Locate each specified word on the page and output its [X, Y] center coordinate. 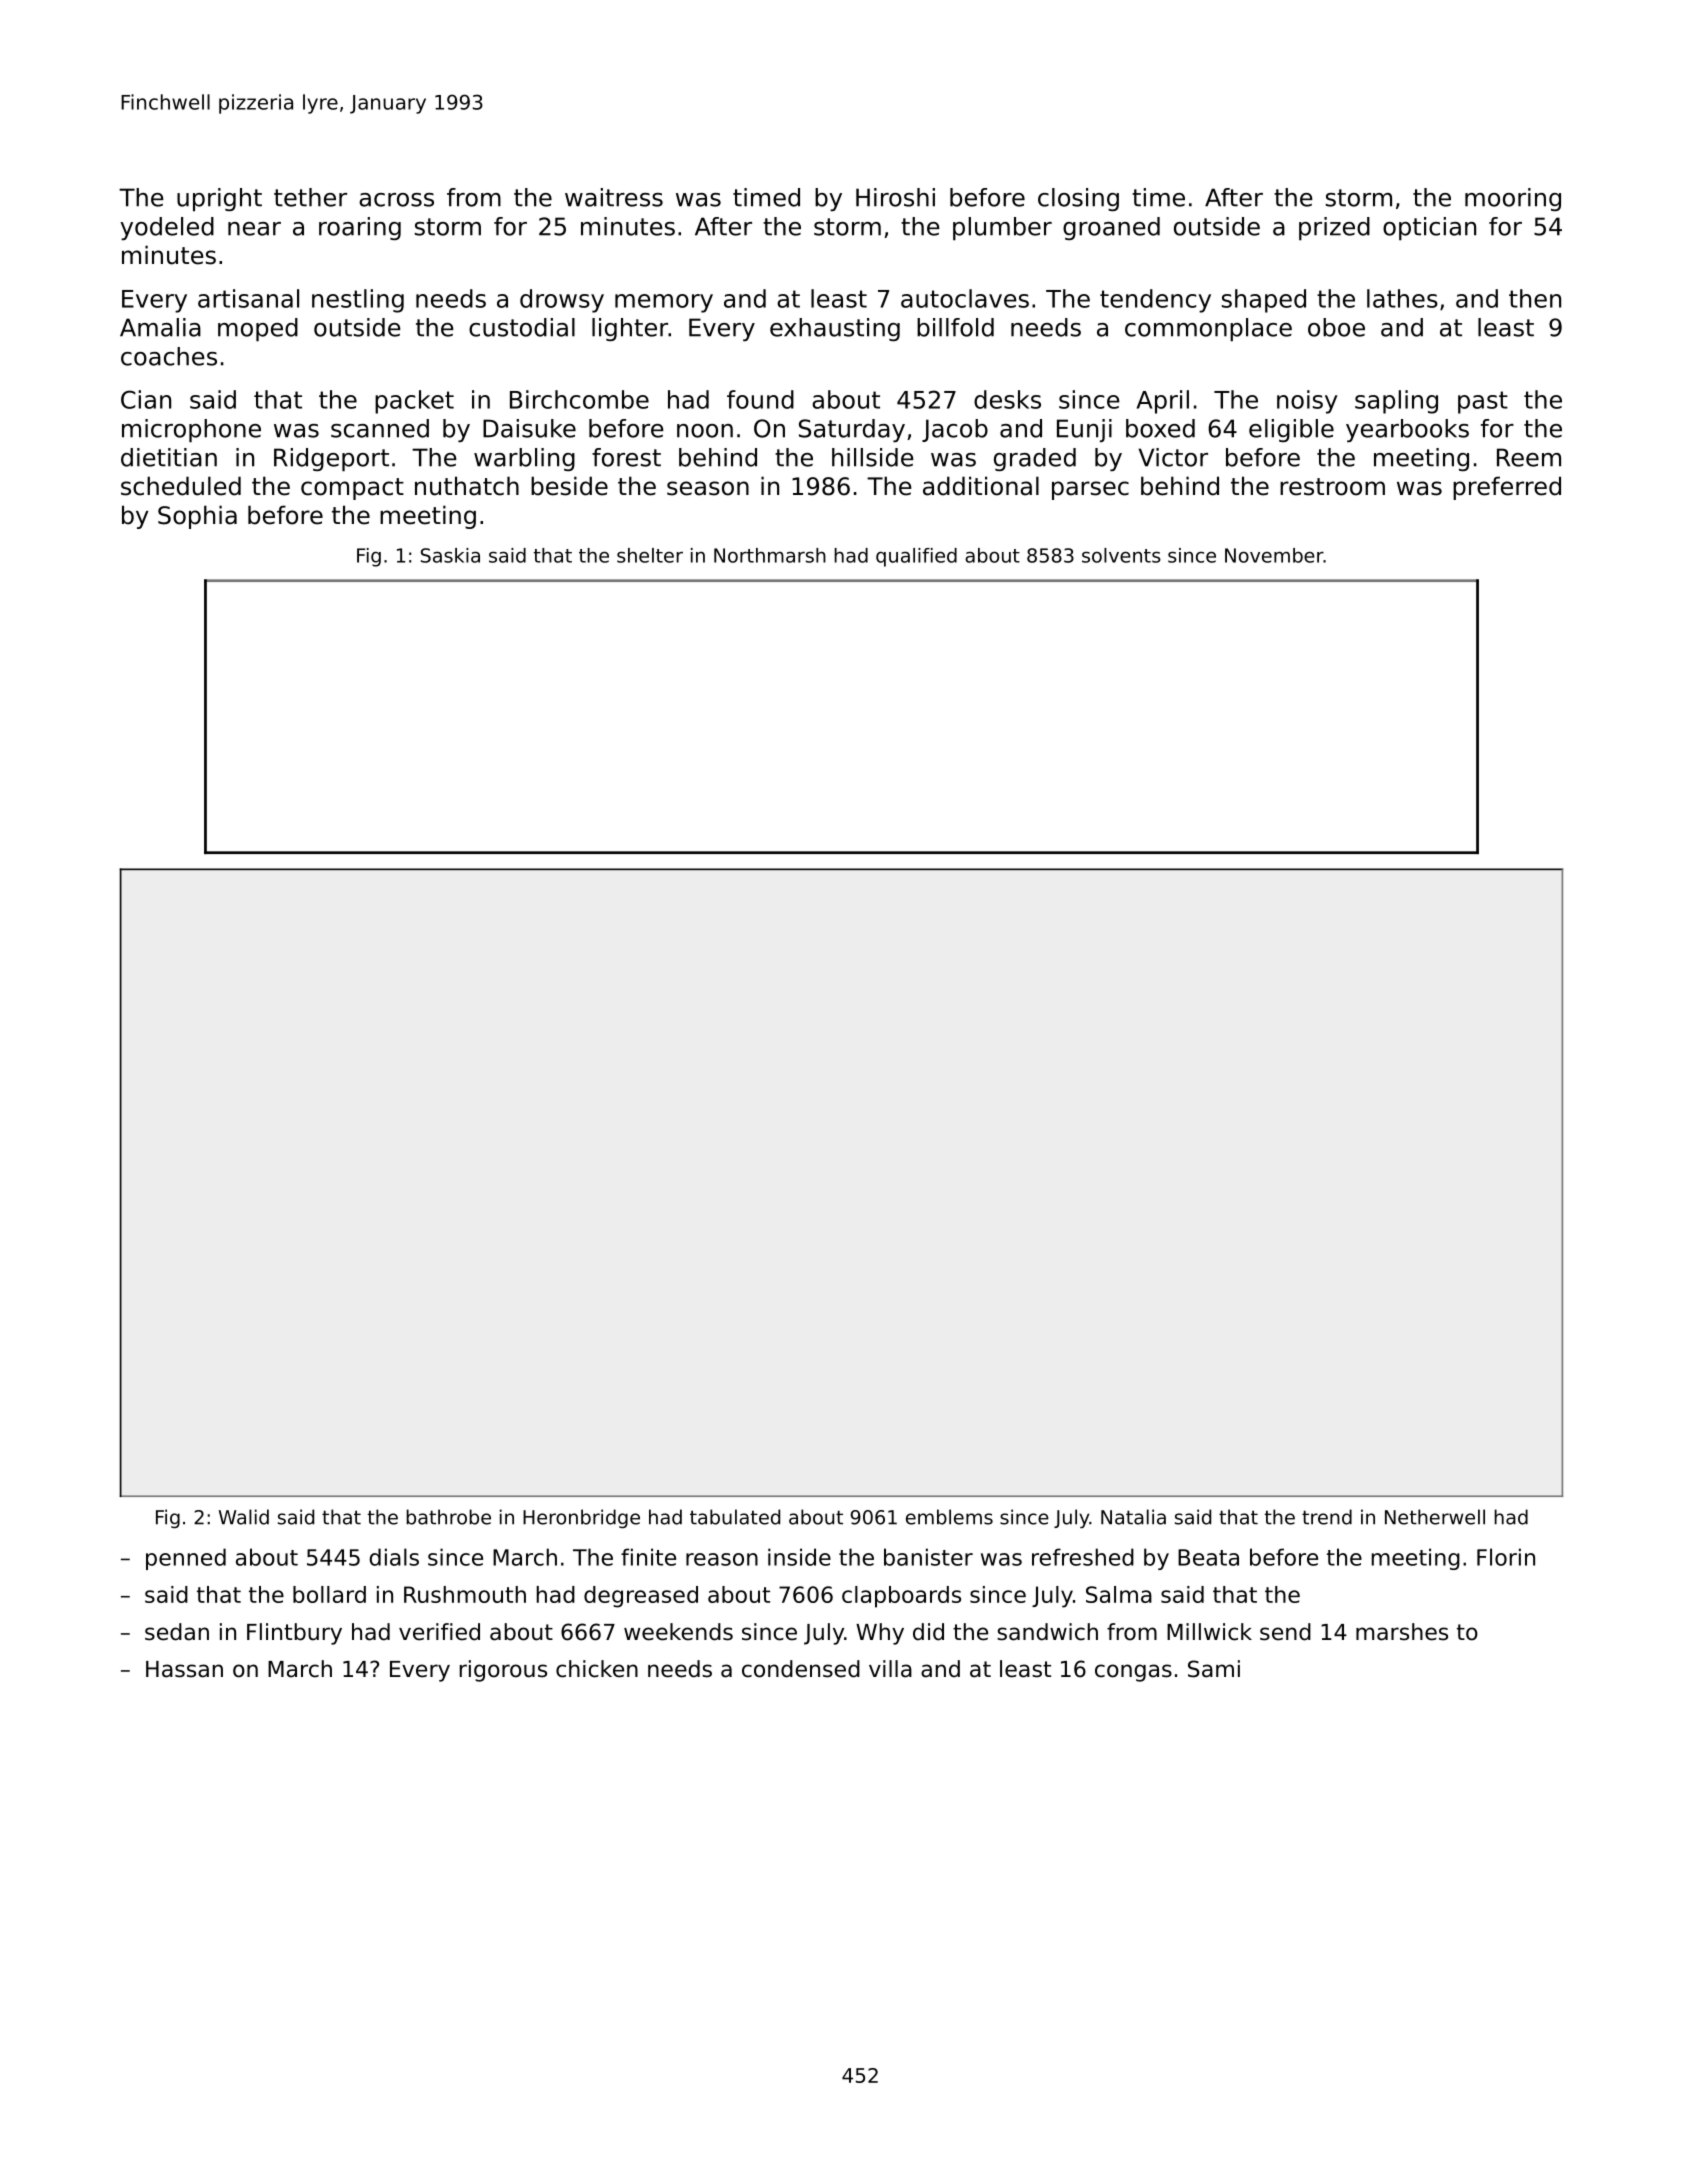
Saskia [450, 555]
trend [1327, 1517]
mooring [1513, 199]
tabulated [735, 1517]
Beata [1208, 1557]
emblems [949, 1517]
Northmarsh [770, 555]
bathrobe [448, 1517]
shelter [650, 555]
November [1274, 555]
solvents [1121, 555]
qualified [916, 557]
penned [186, 1559]
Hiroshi [895, 197]
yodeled [167, 229]
